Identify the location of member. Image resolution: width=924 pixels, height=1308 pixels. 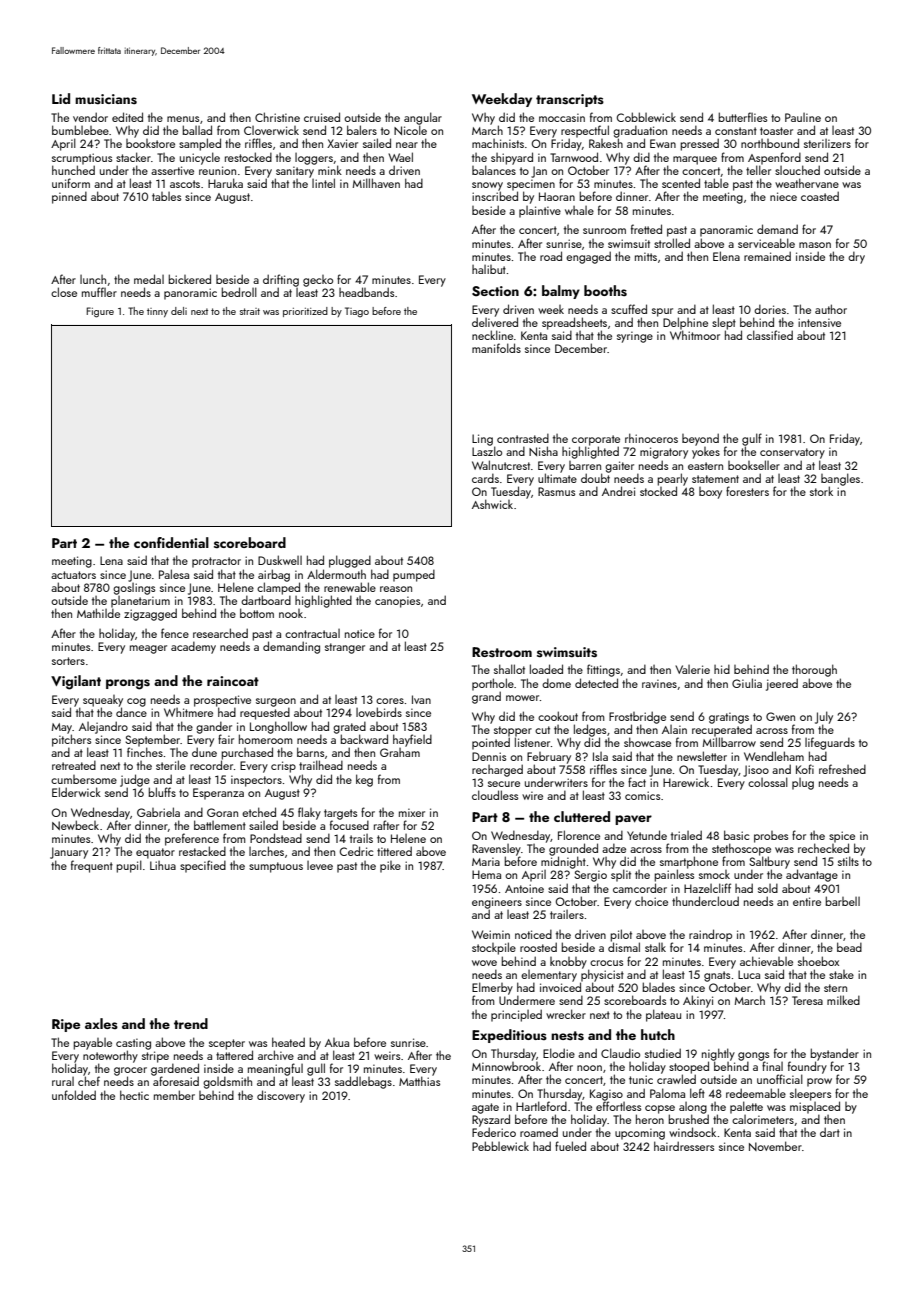
(174, 1095).
